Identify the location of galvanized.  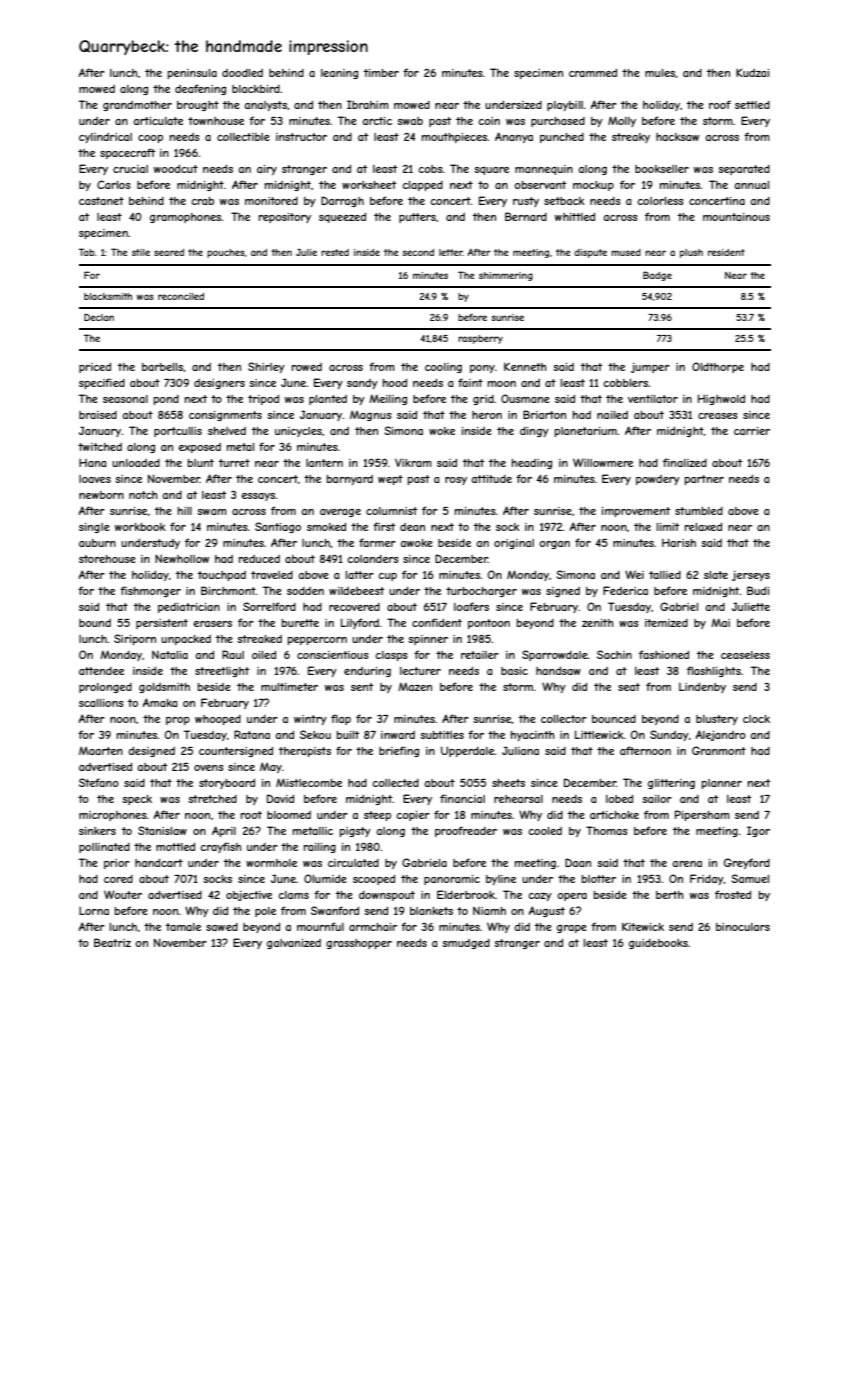
(294, 944).
